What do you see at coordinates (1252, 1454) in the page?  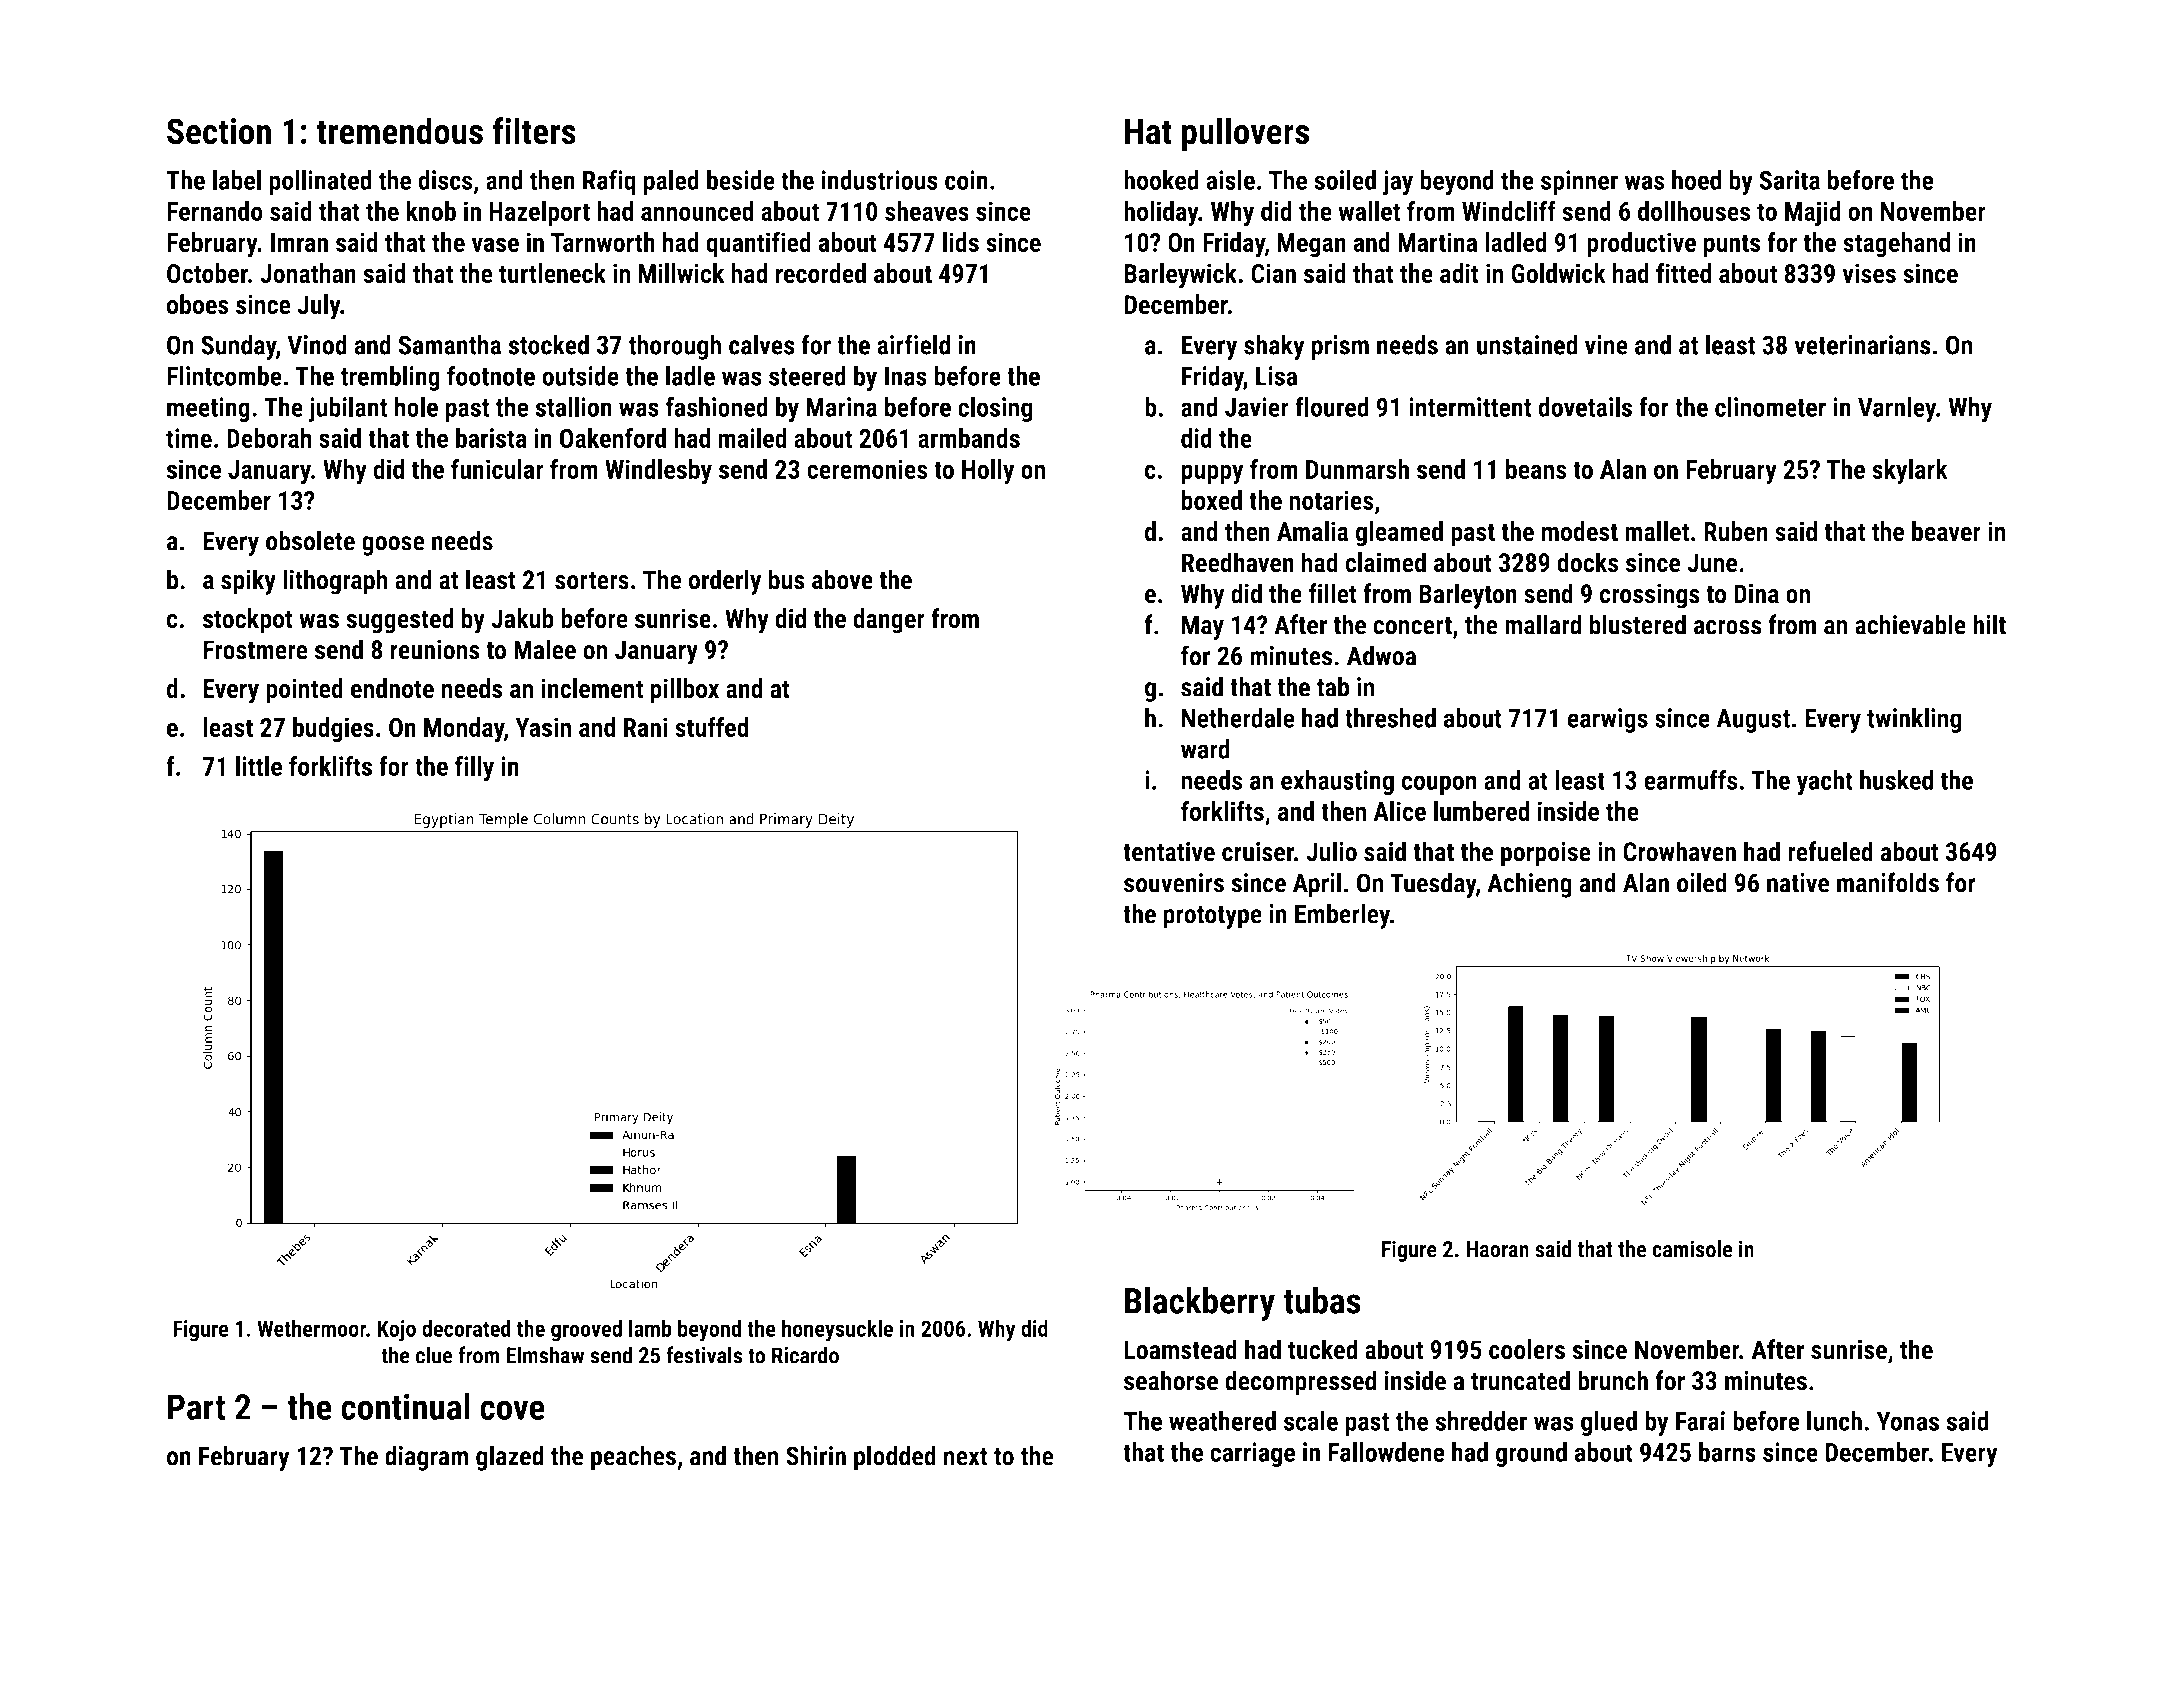 I see `carriage` at bounding box center [1252, 1454].
